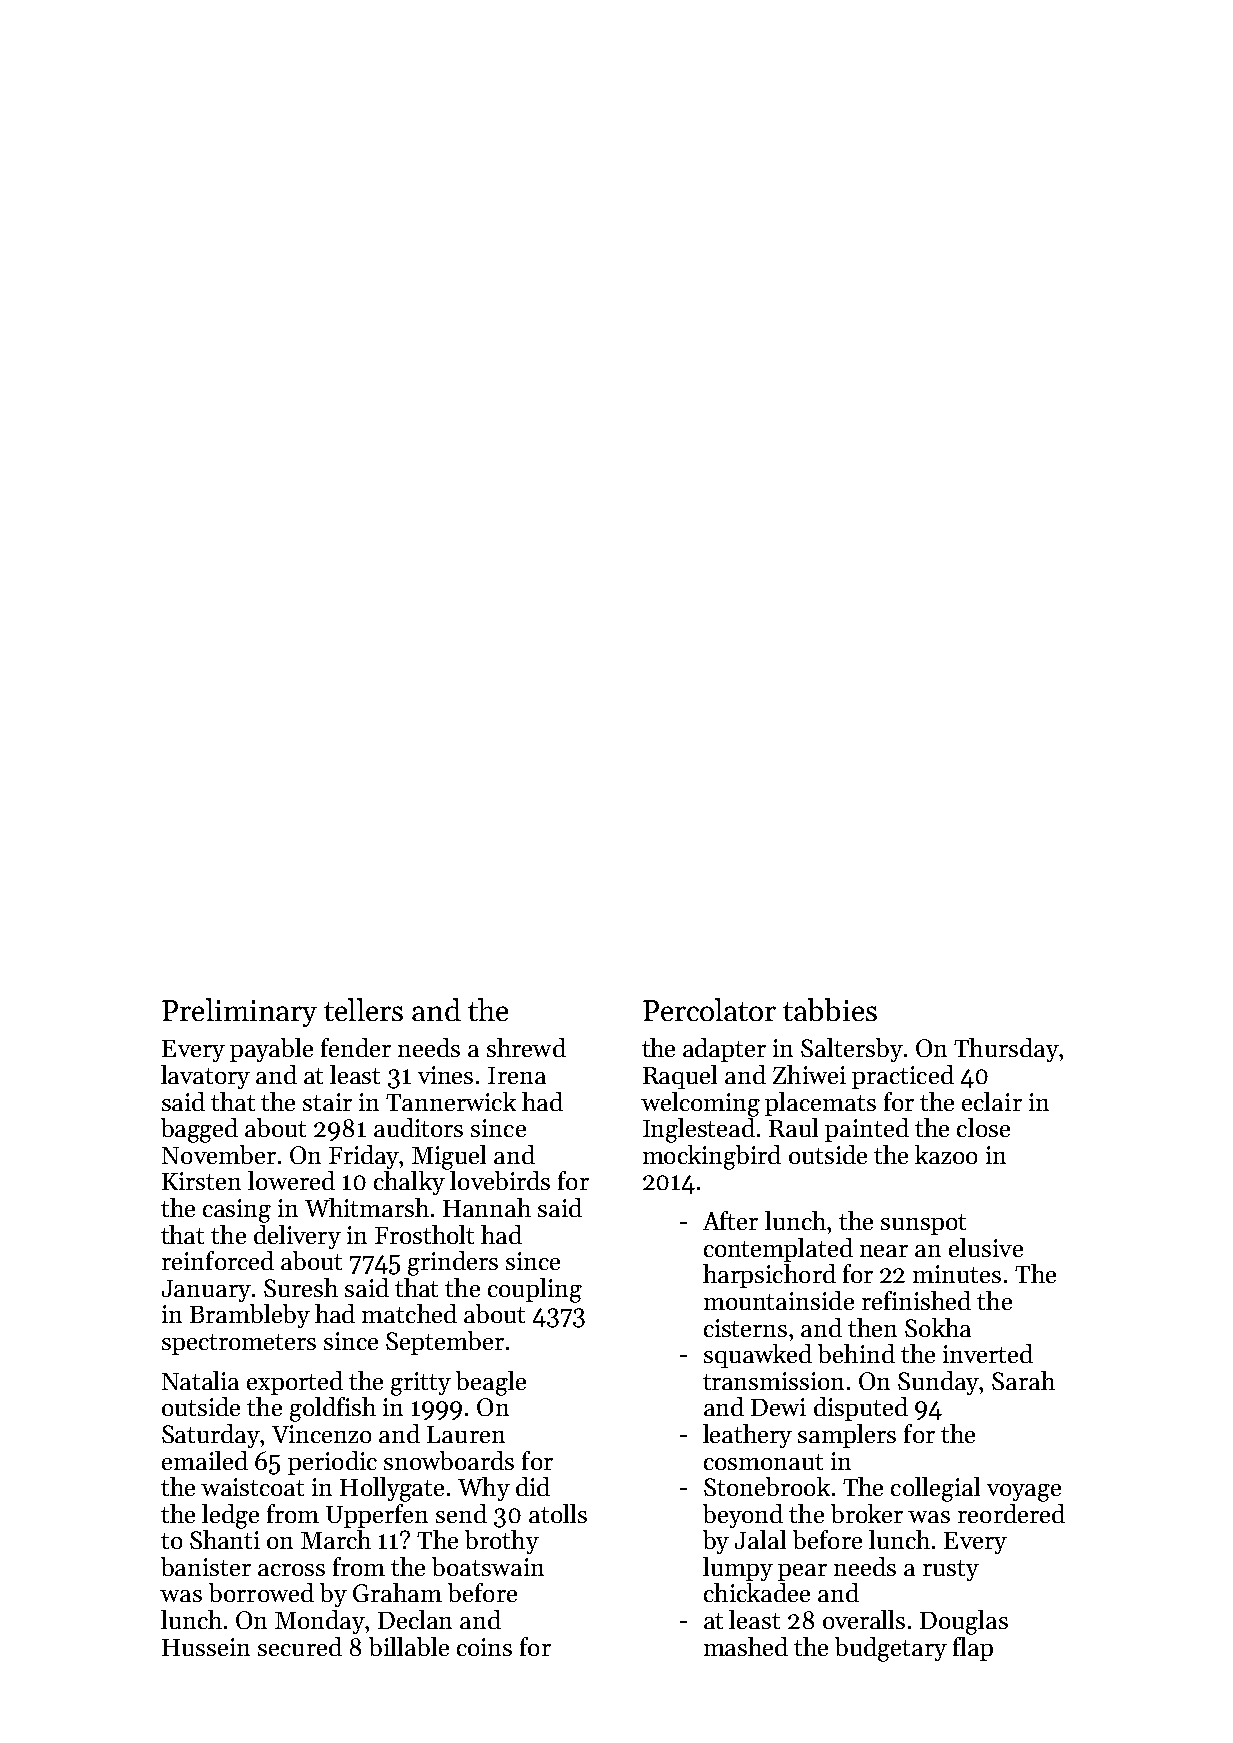  I want to click on atolls, so click(558, 1513).
